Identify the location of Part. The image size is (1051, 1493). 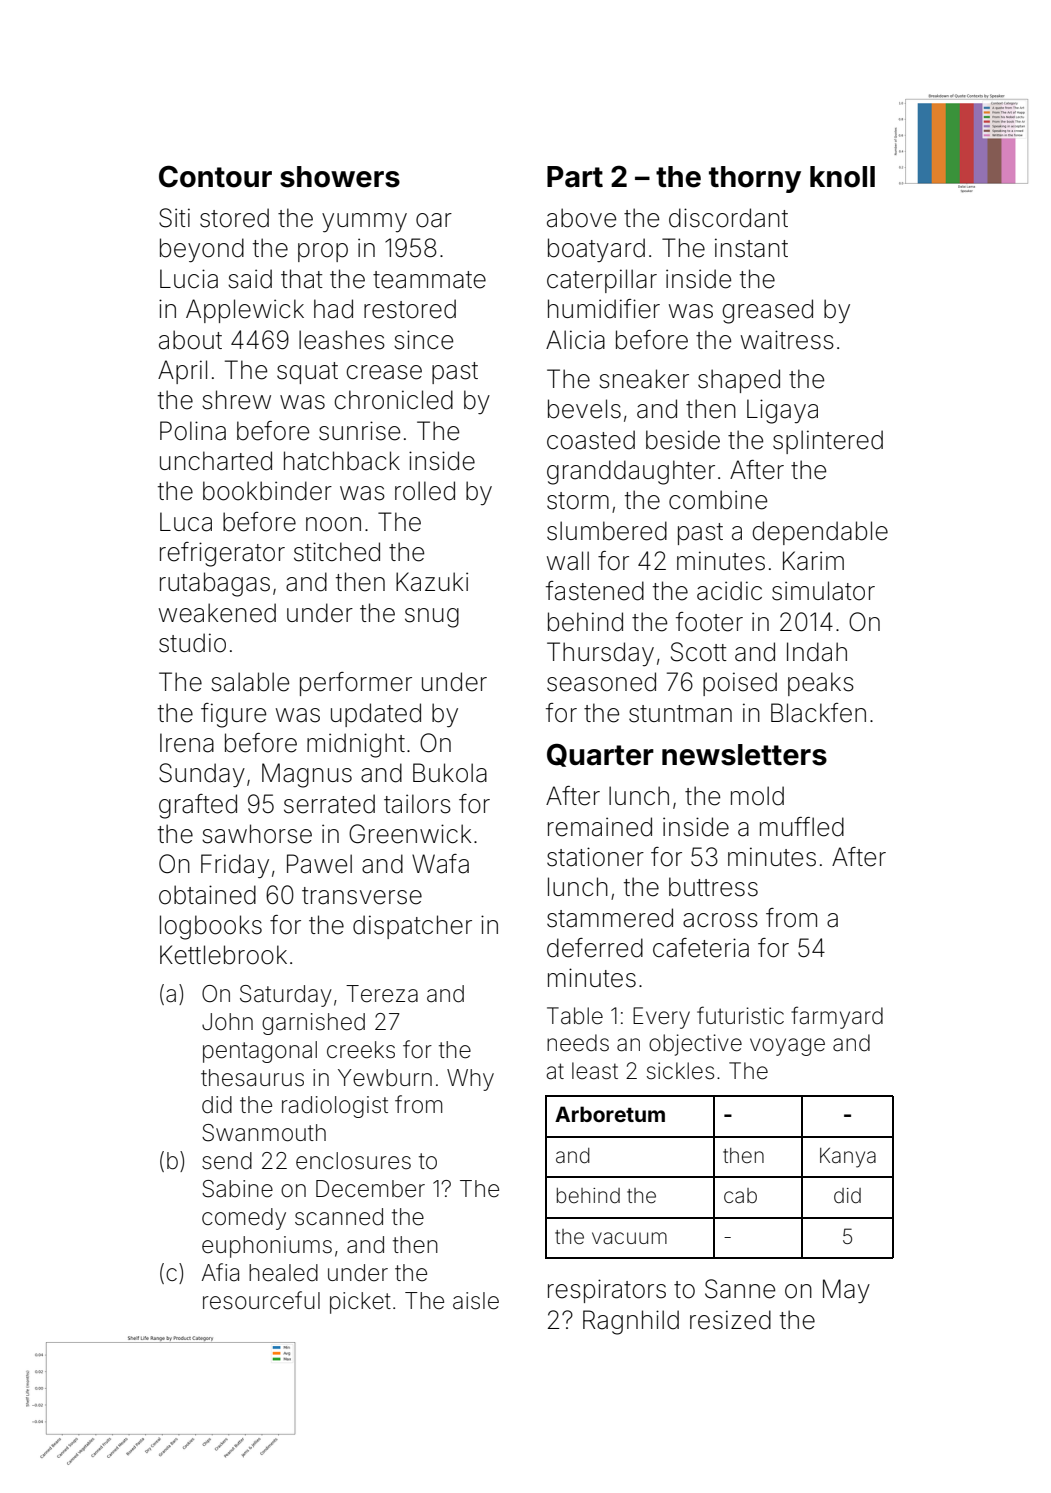
(575, 177).
